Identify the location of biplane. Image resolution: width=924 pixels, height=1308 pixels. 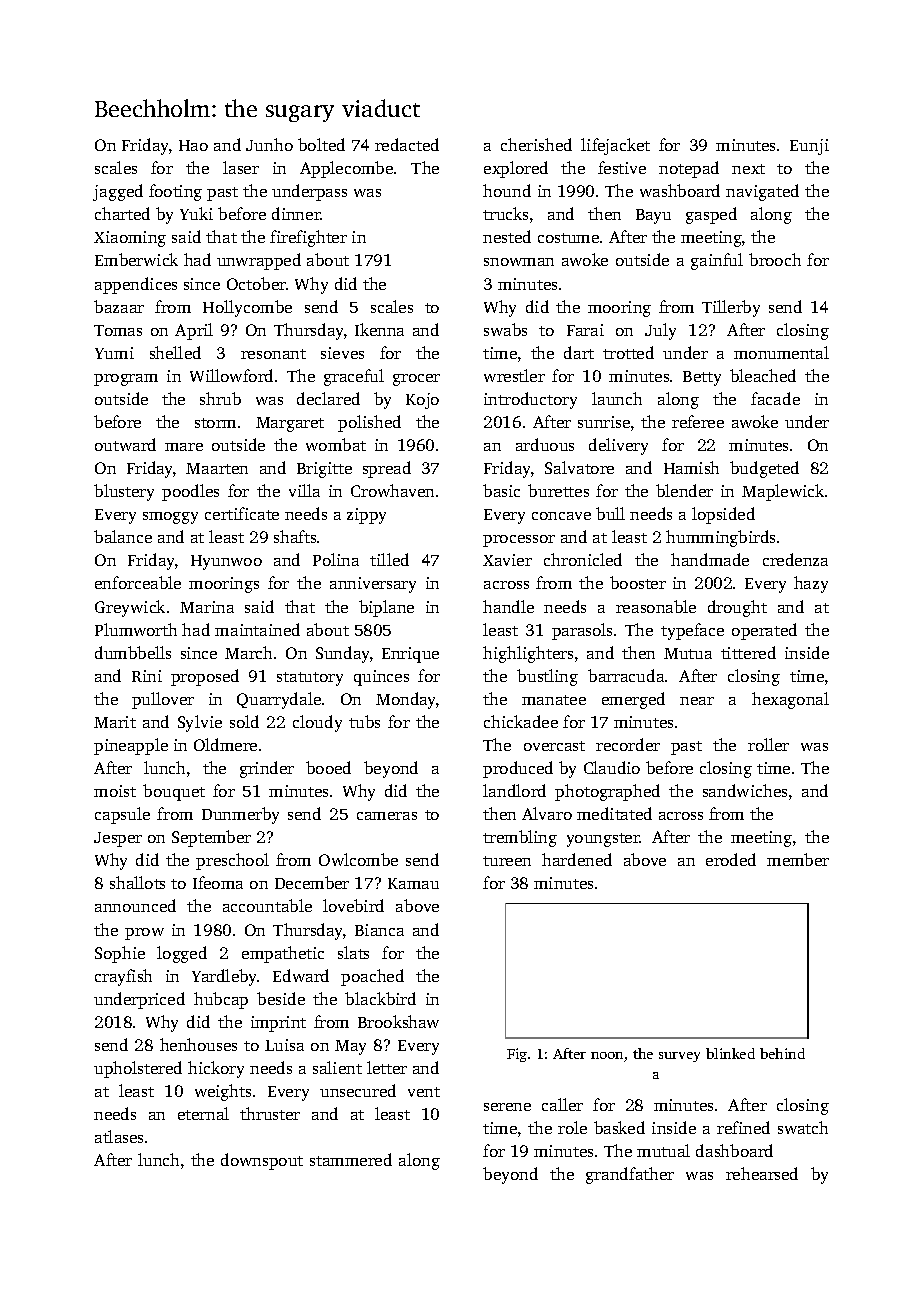
(386, 608).
